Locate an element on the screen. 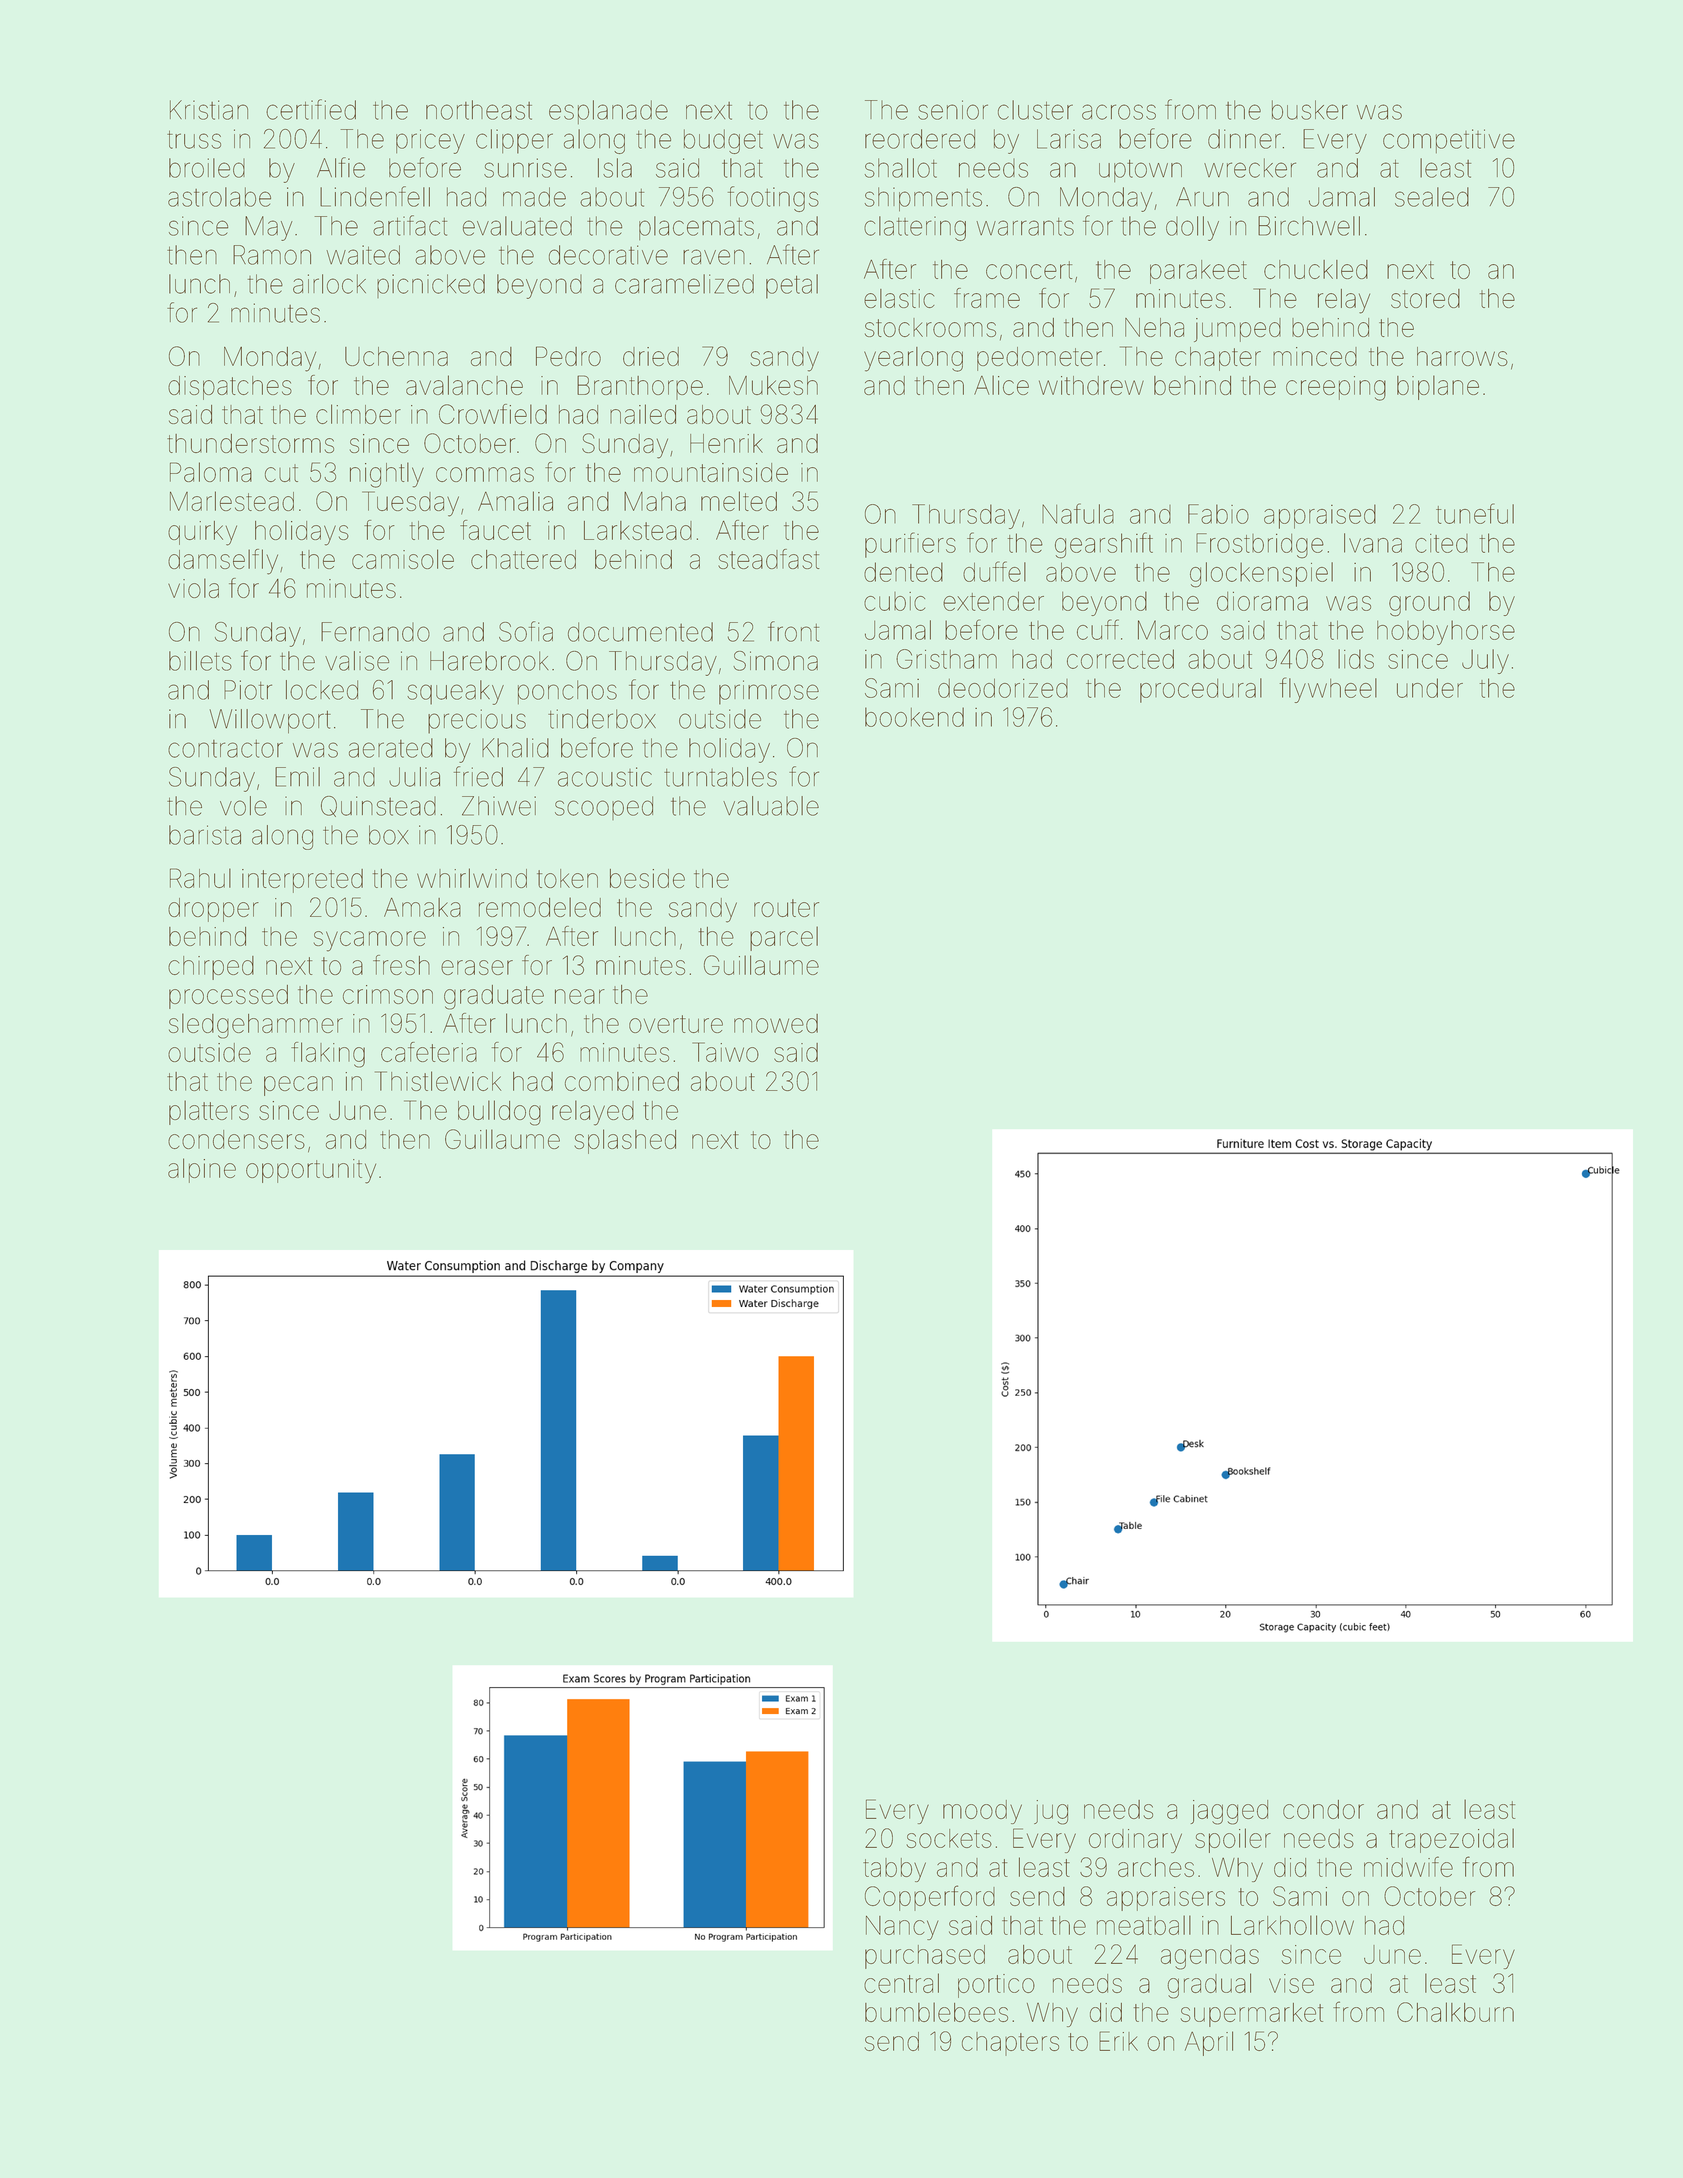 This screenshot has width=1683, height=2178. Emil is located at coordinates (297, 777).
